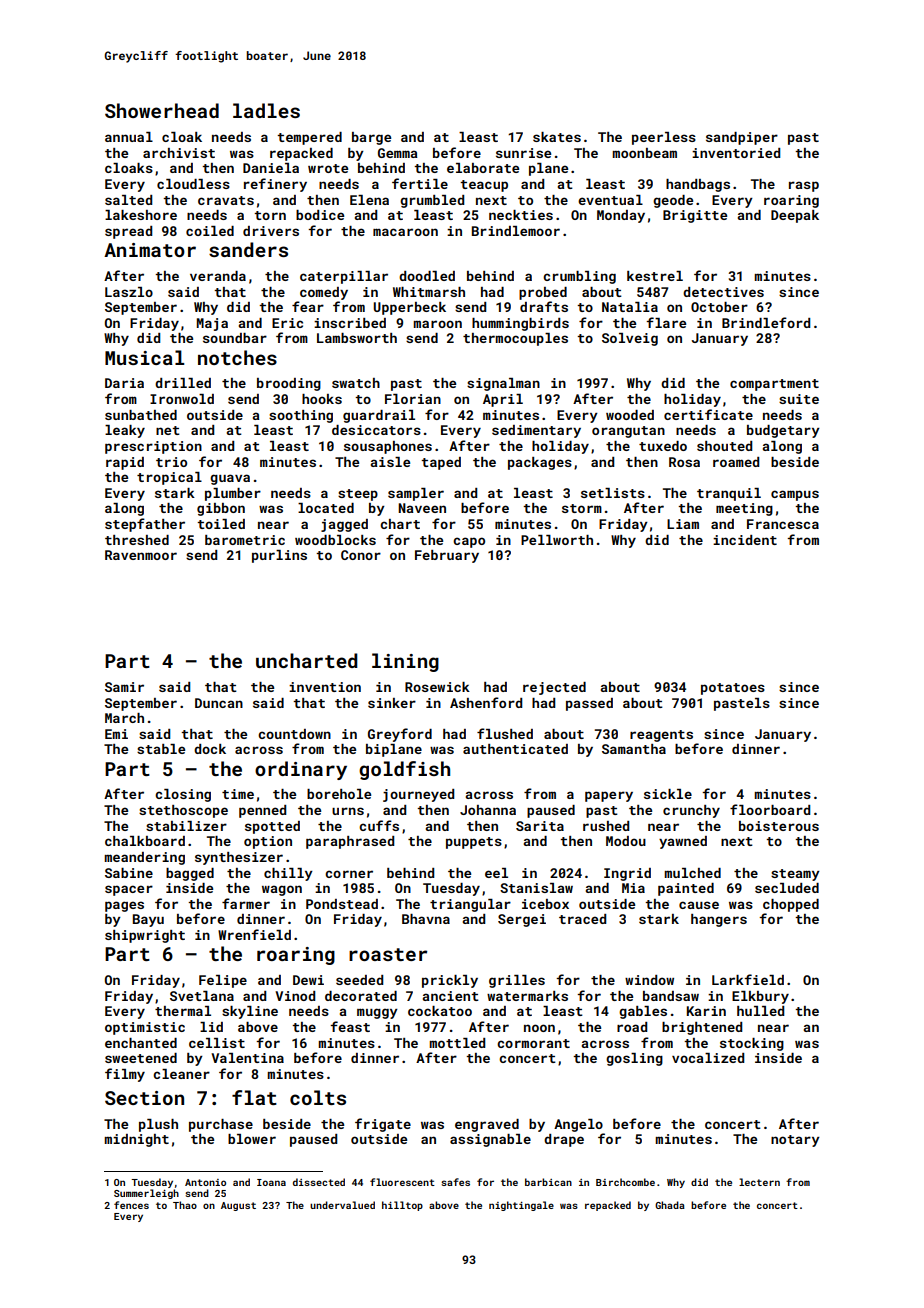  I want to click on Thao, so click(185, 1205).
